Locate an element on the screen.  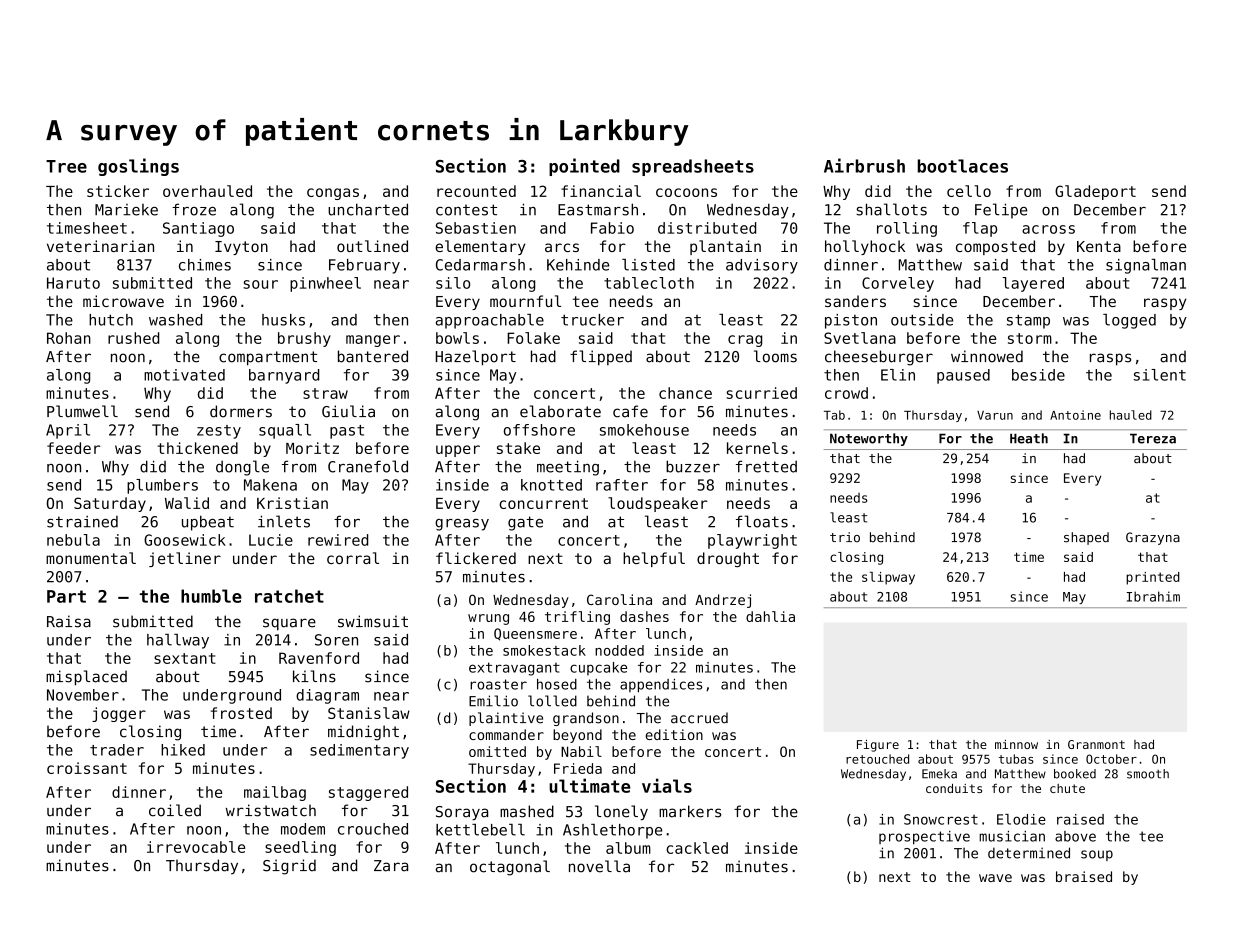
zesty is located at coordinates (219, 432).
